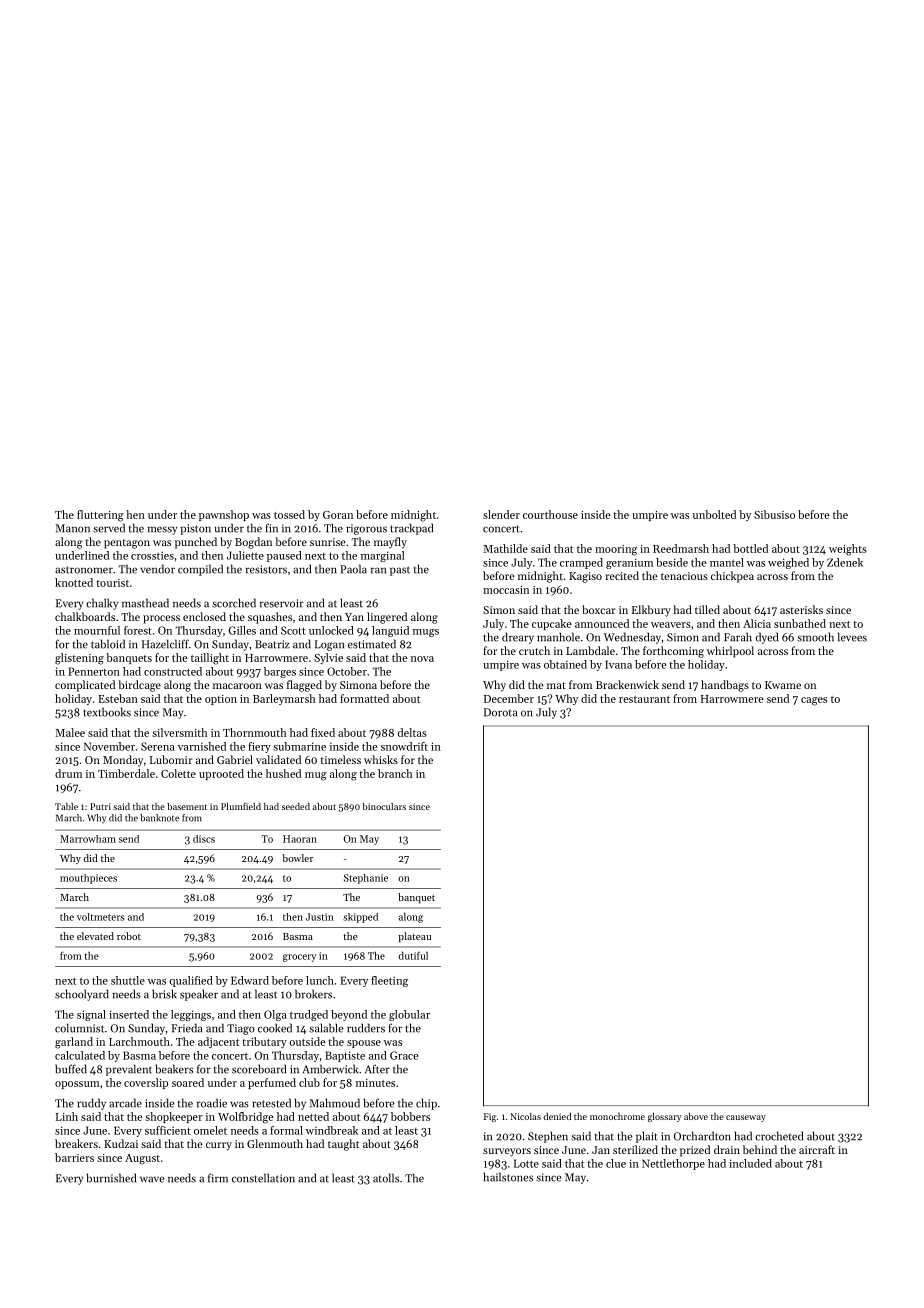 The height and width of the image is (1308, 924). Describe the element at coordinates (218, 1178) in the image. I see `firm` at that location.
